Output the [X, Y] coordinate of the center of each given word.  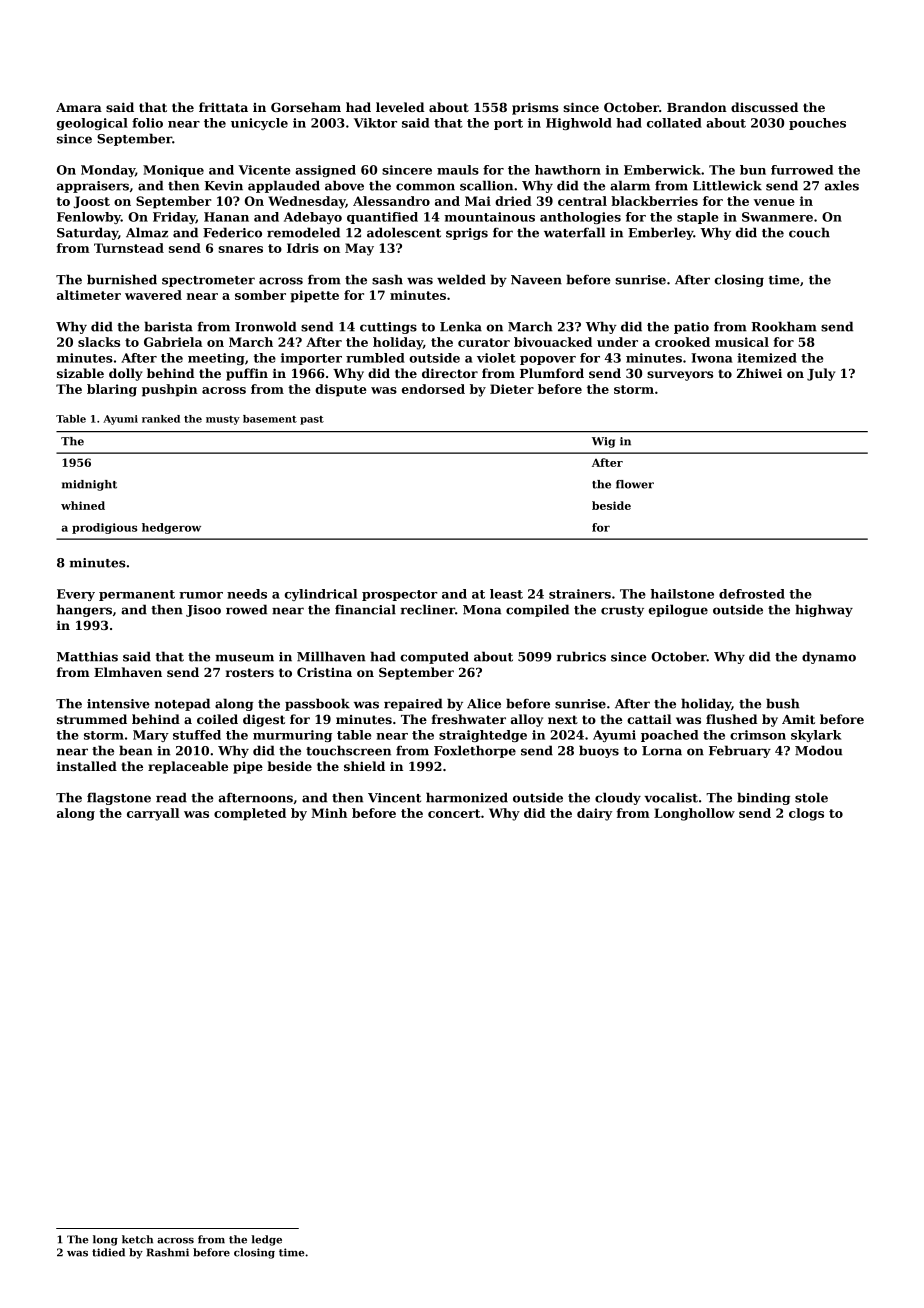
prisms [535, 108]
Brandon [697, 107]
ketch [137, 1239]
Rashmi [168, 1252]
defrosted [752, 594]
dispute [341, 390]
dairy [594, 814]
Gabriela [173, 342]
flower [635, 484]
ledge [266, 1240]
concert [454, 813]
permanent [137, 595]
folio [147, 123]
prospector [400, 595]
